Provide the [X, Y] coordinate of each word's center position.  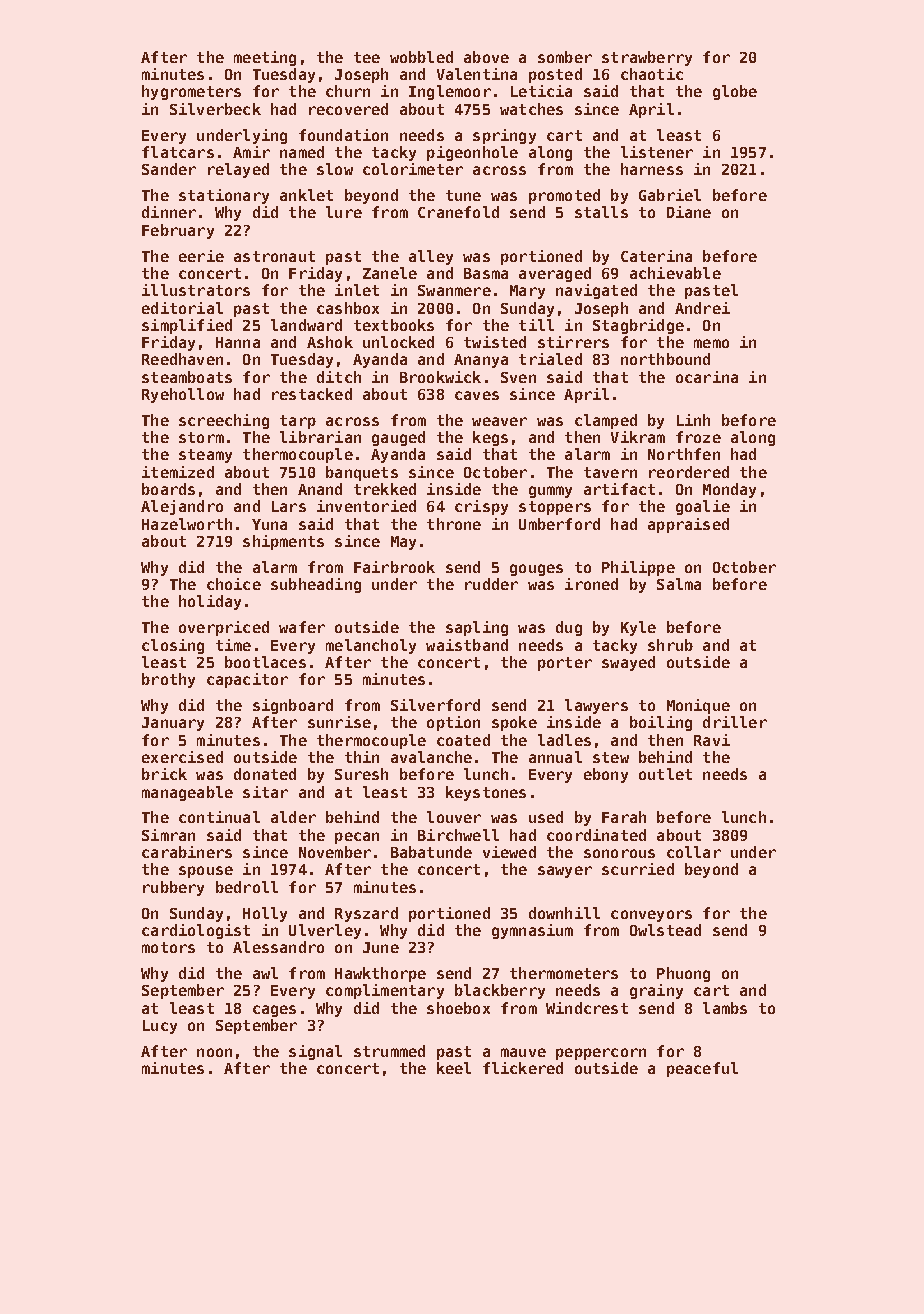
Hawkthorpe [380, 974]
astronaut [274, 256]
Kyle [638, 628]
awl [265, 973]
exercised [182, 757]
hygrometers [191, 92]
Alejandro [182, 507]
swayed [628, 663]
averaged [555, 274]
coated [463, 740]
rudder [491, 584]
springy [504, 136]
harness [652, 169]
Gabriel [670, 195]
